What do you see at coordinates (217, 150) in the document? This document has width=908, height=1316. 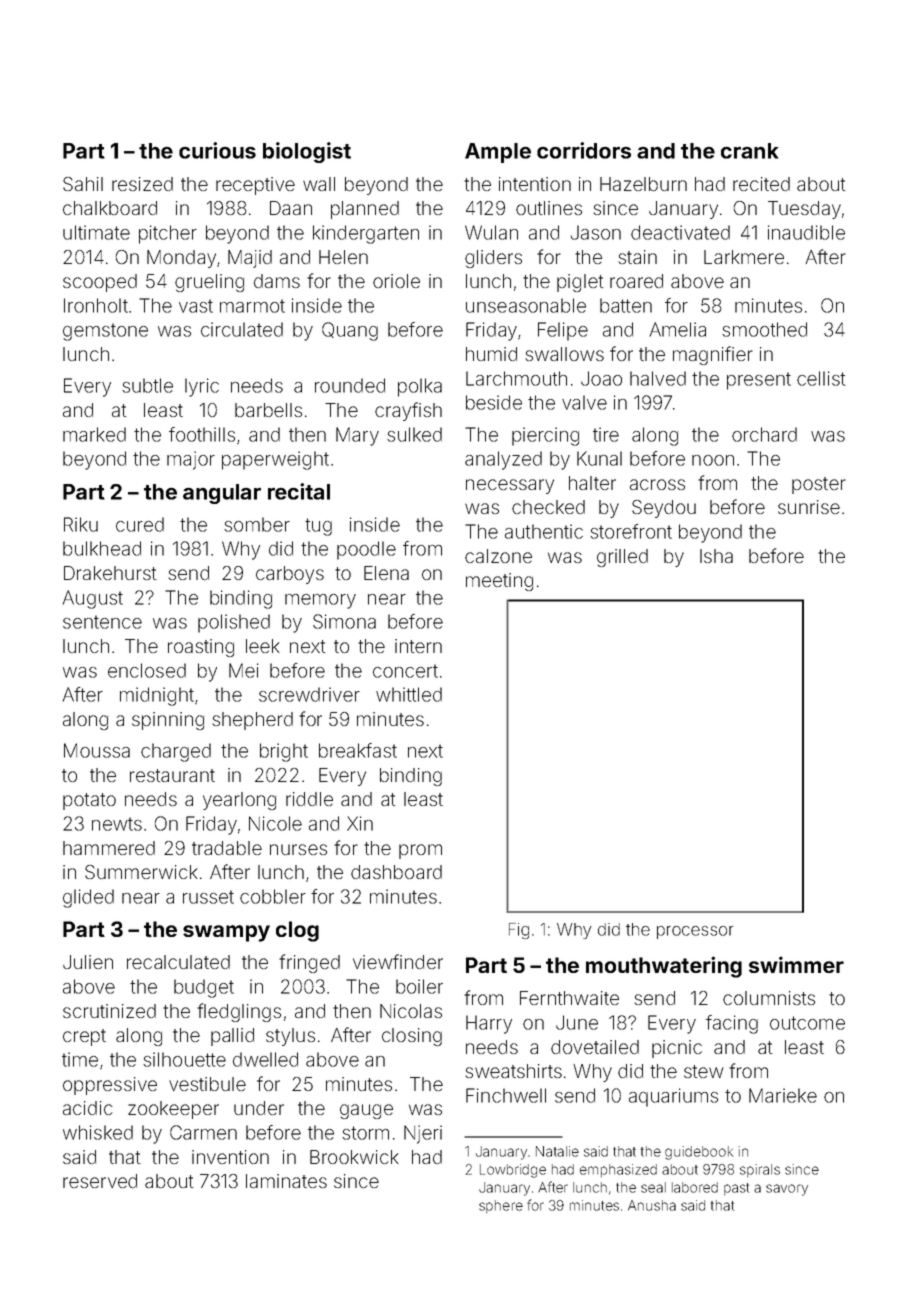 I see `curious` at bounding box center [217, 150].
